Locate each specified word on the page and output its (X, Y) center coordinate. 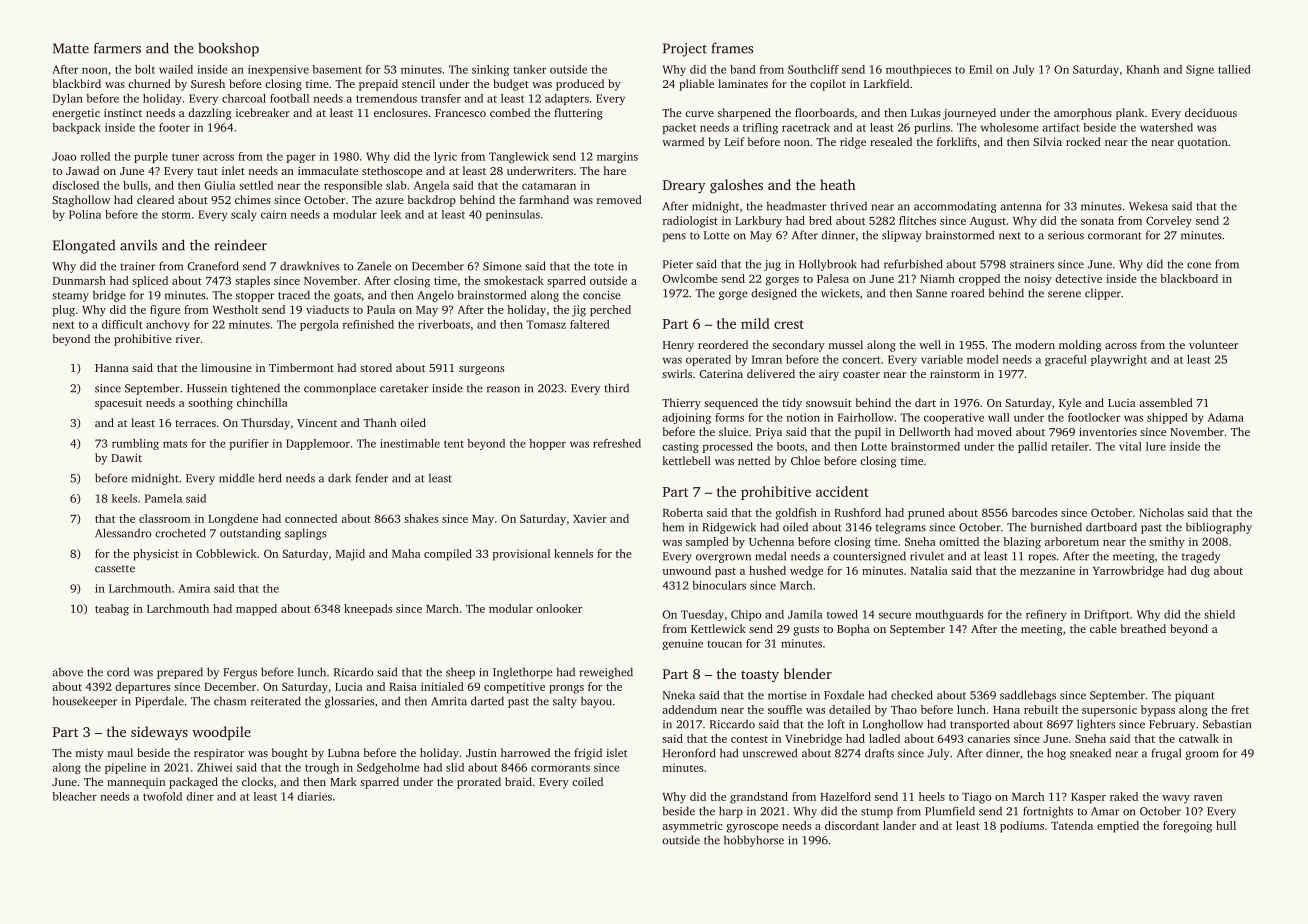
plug (64, 311)
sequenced (731, 404)
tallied (1234, 69)
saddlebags (1028, 696)
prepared (180, 673)
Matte (71, 48)
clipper (1103, 294)
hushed (767, 570)
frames (732, 48)
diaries (314, 796)
